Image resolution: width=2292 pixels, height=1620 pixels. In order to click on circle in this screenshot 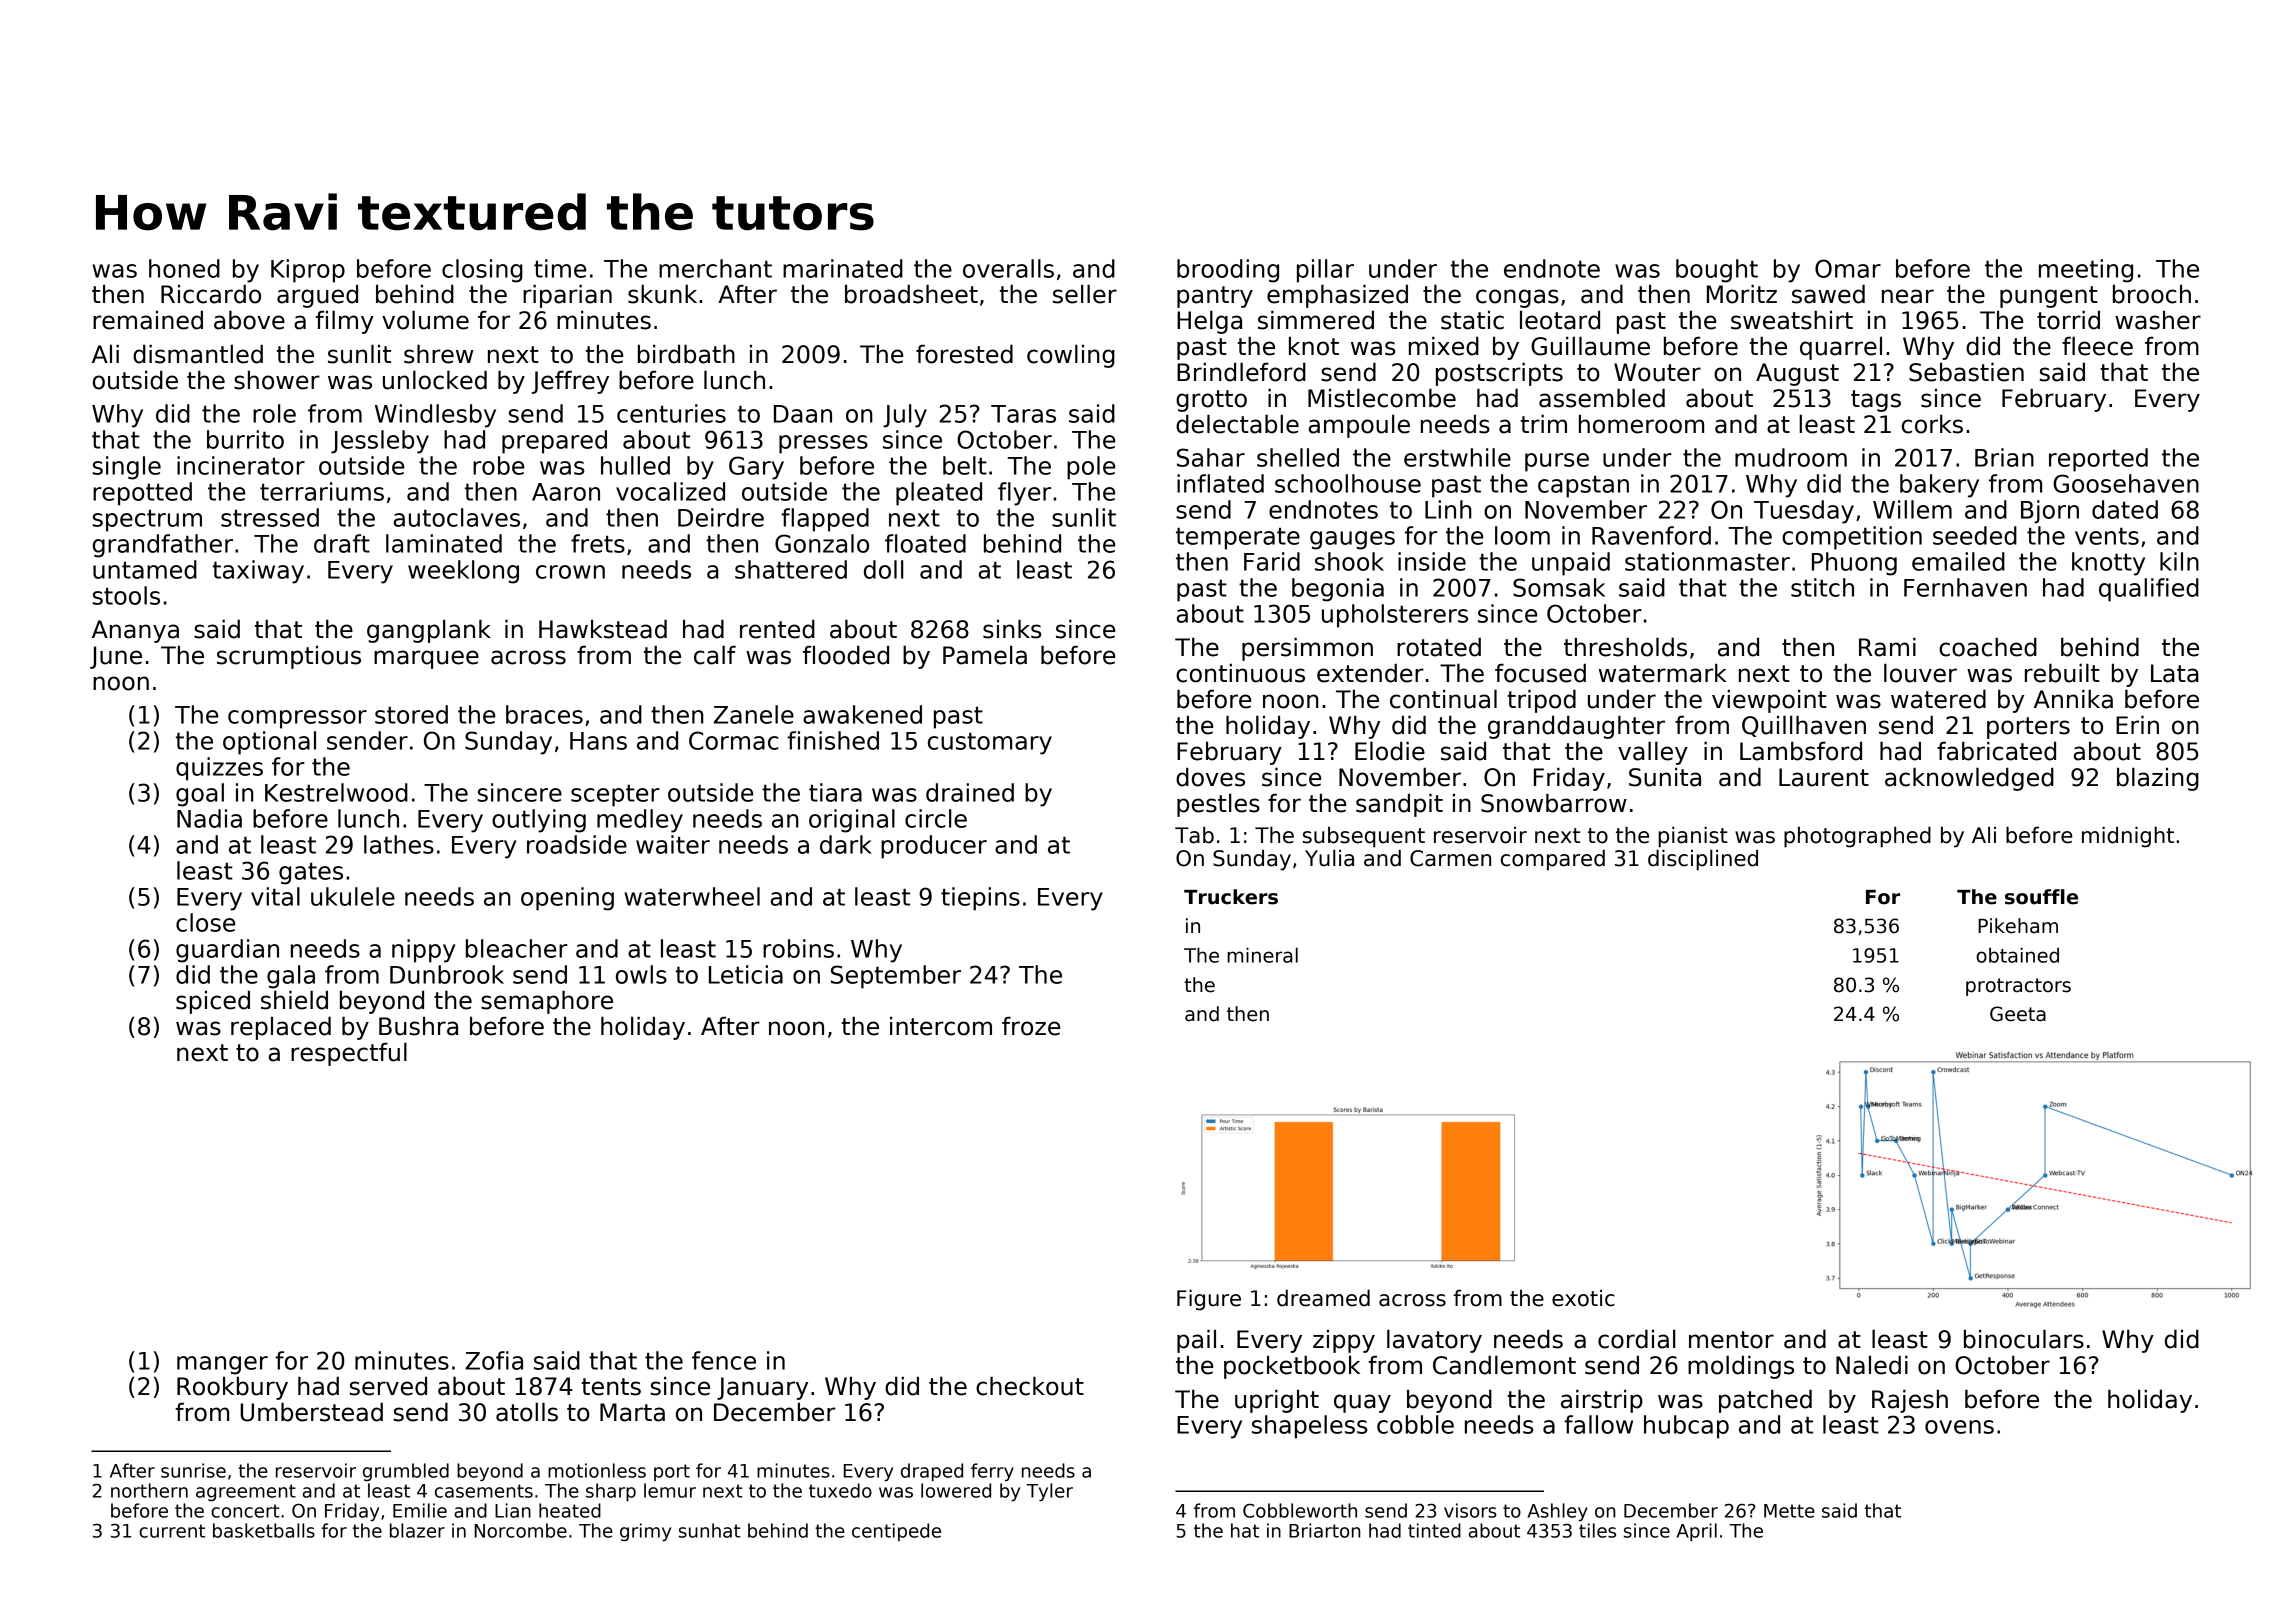, I will do `click(936, 818)`.
